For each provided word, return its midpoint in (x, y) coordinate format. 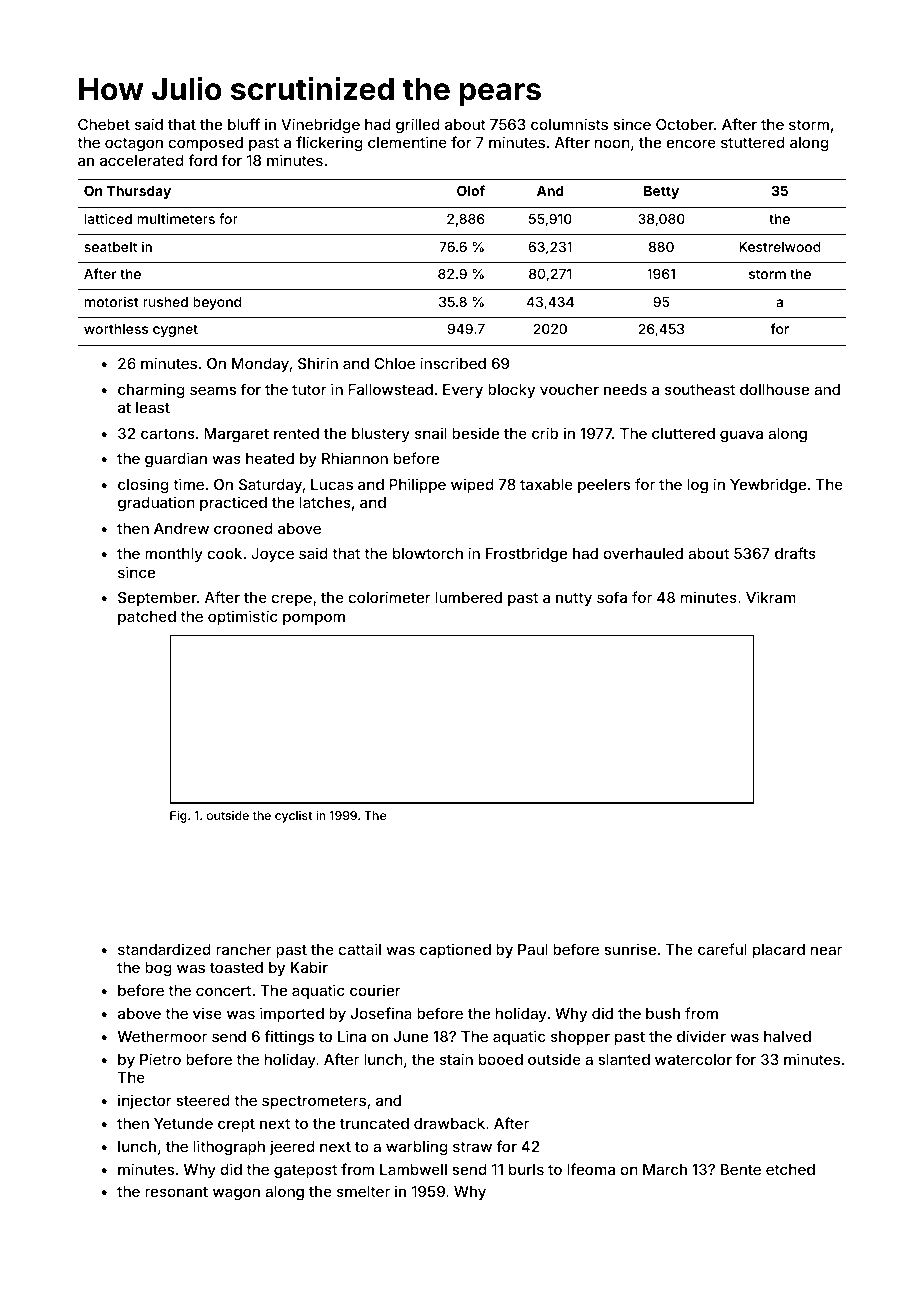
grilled (418, 125)
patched (147, 618)
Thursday (139, 192)
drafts (795, 553)
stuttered (753, 142)
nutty (574, 599)
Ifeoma (591, 1169)
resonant (176, 1192)
